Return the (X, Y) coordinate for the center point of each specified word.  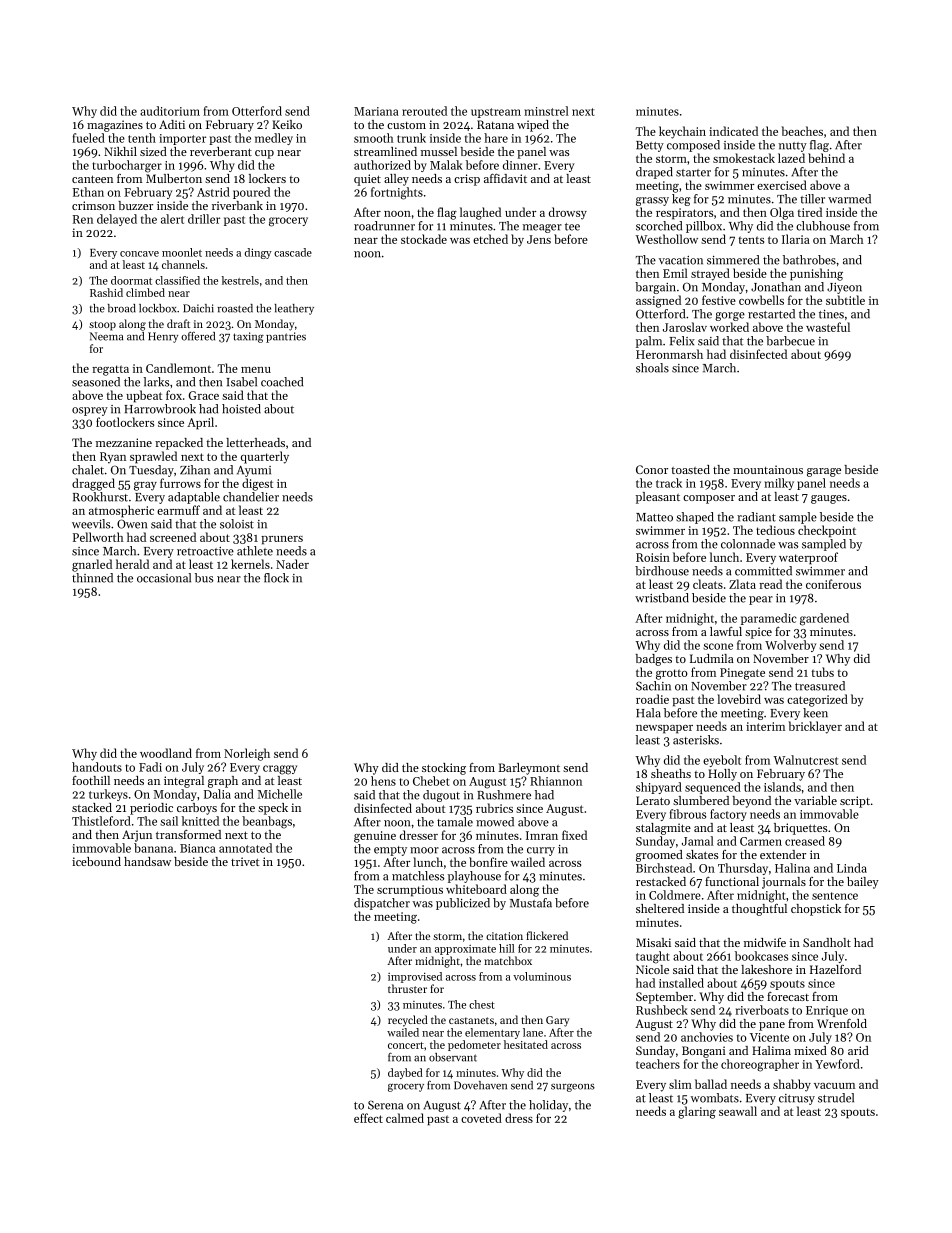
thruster (407, 988)
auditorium (170, 111)
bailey (863, 883)
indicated (733, 131)
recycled (408, 1021)
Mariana (376, 111)
